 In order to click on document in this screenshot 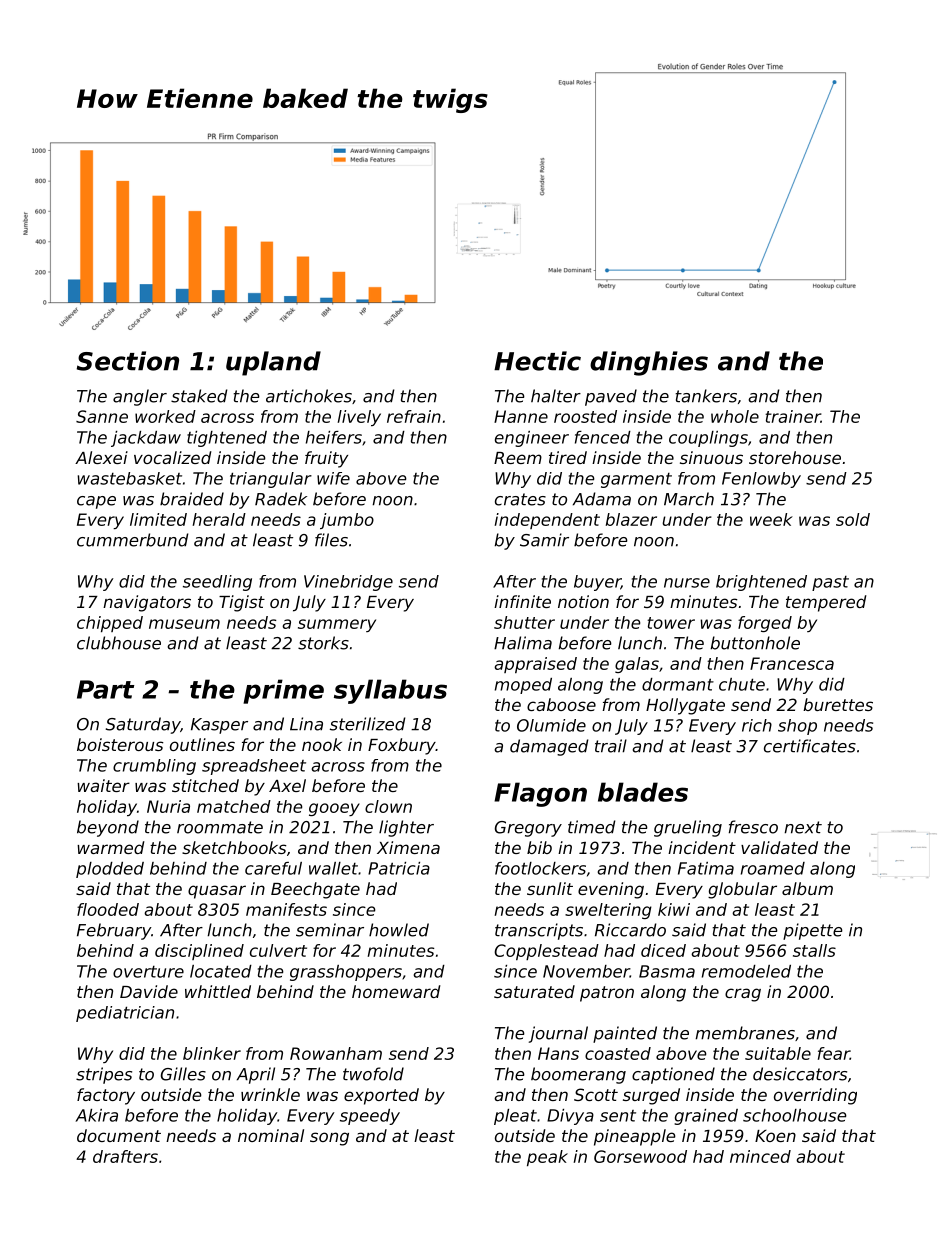, I will do `click(119, 1135)`.
